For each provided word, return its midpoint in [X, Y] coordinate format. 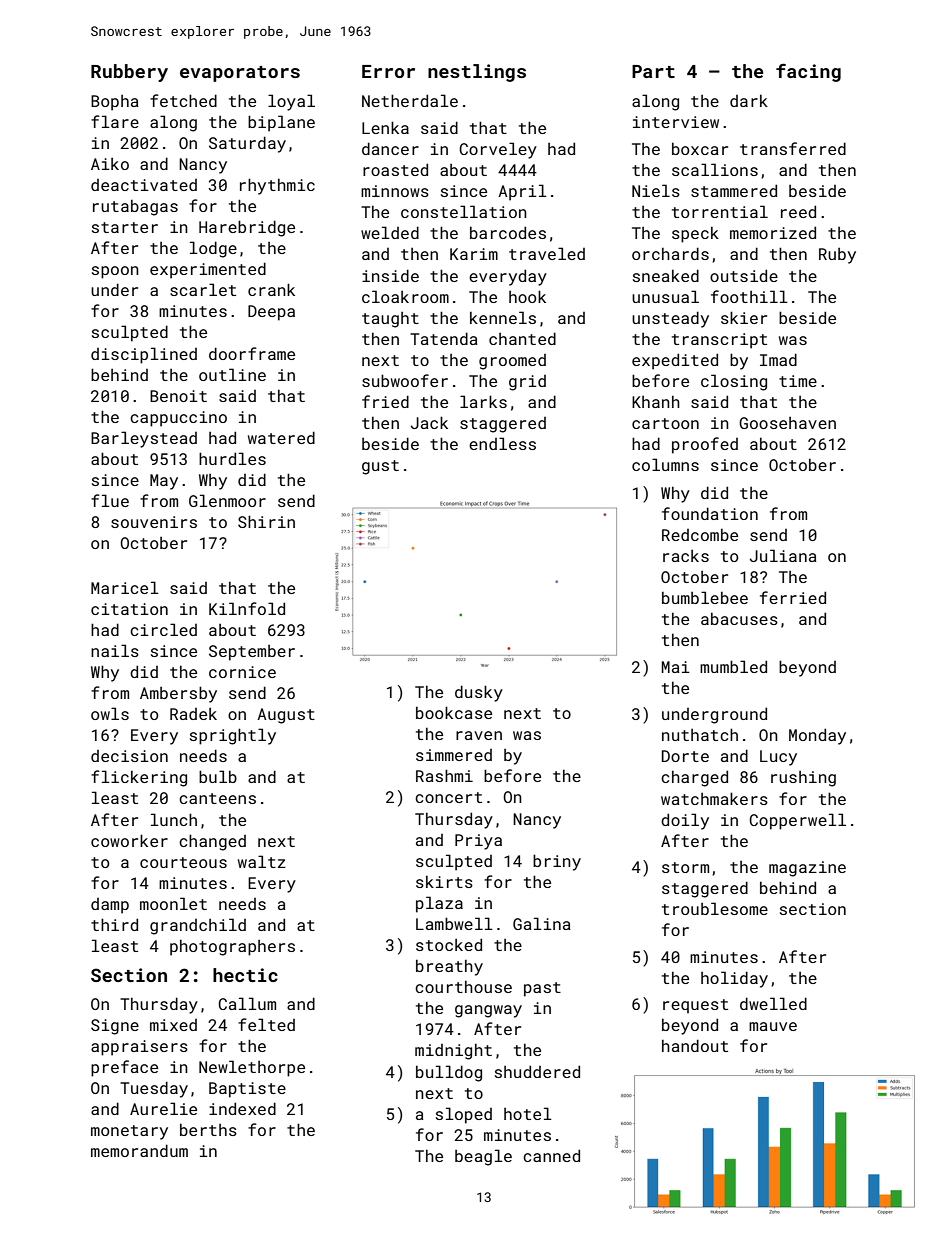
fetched [183, 100]
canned [551, 1155]
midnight [453, 1052]
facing [808, 72]
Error [388, 71]
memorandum [139, 1150]
